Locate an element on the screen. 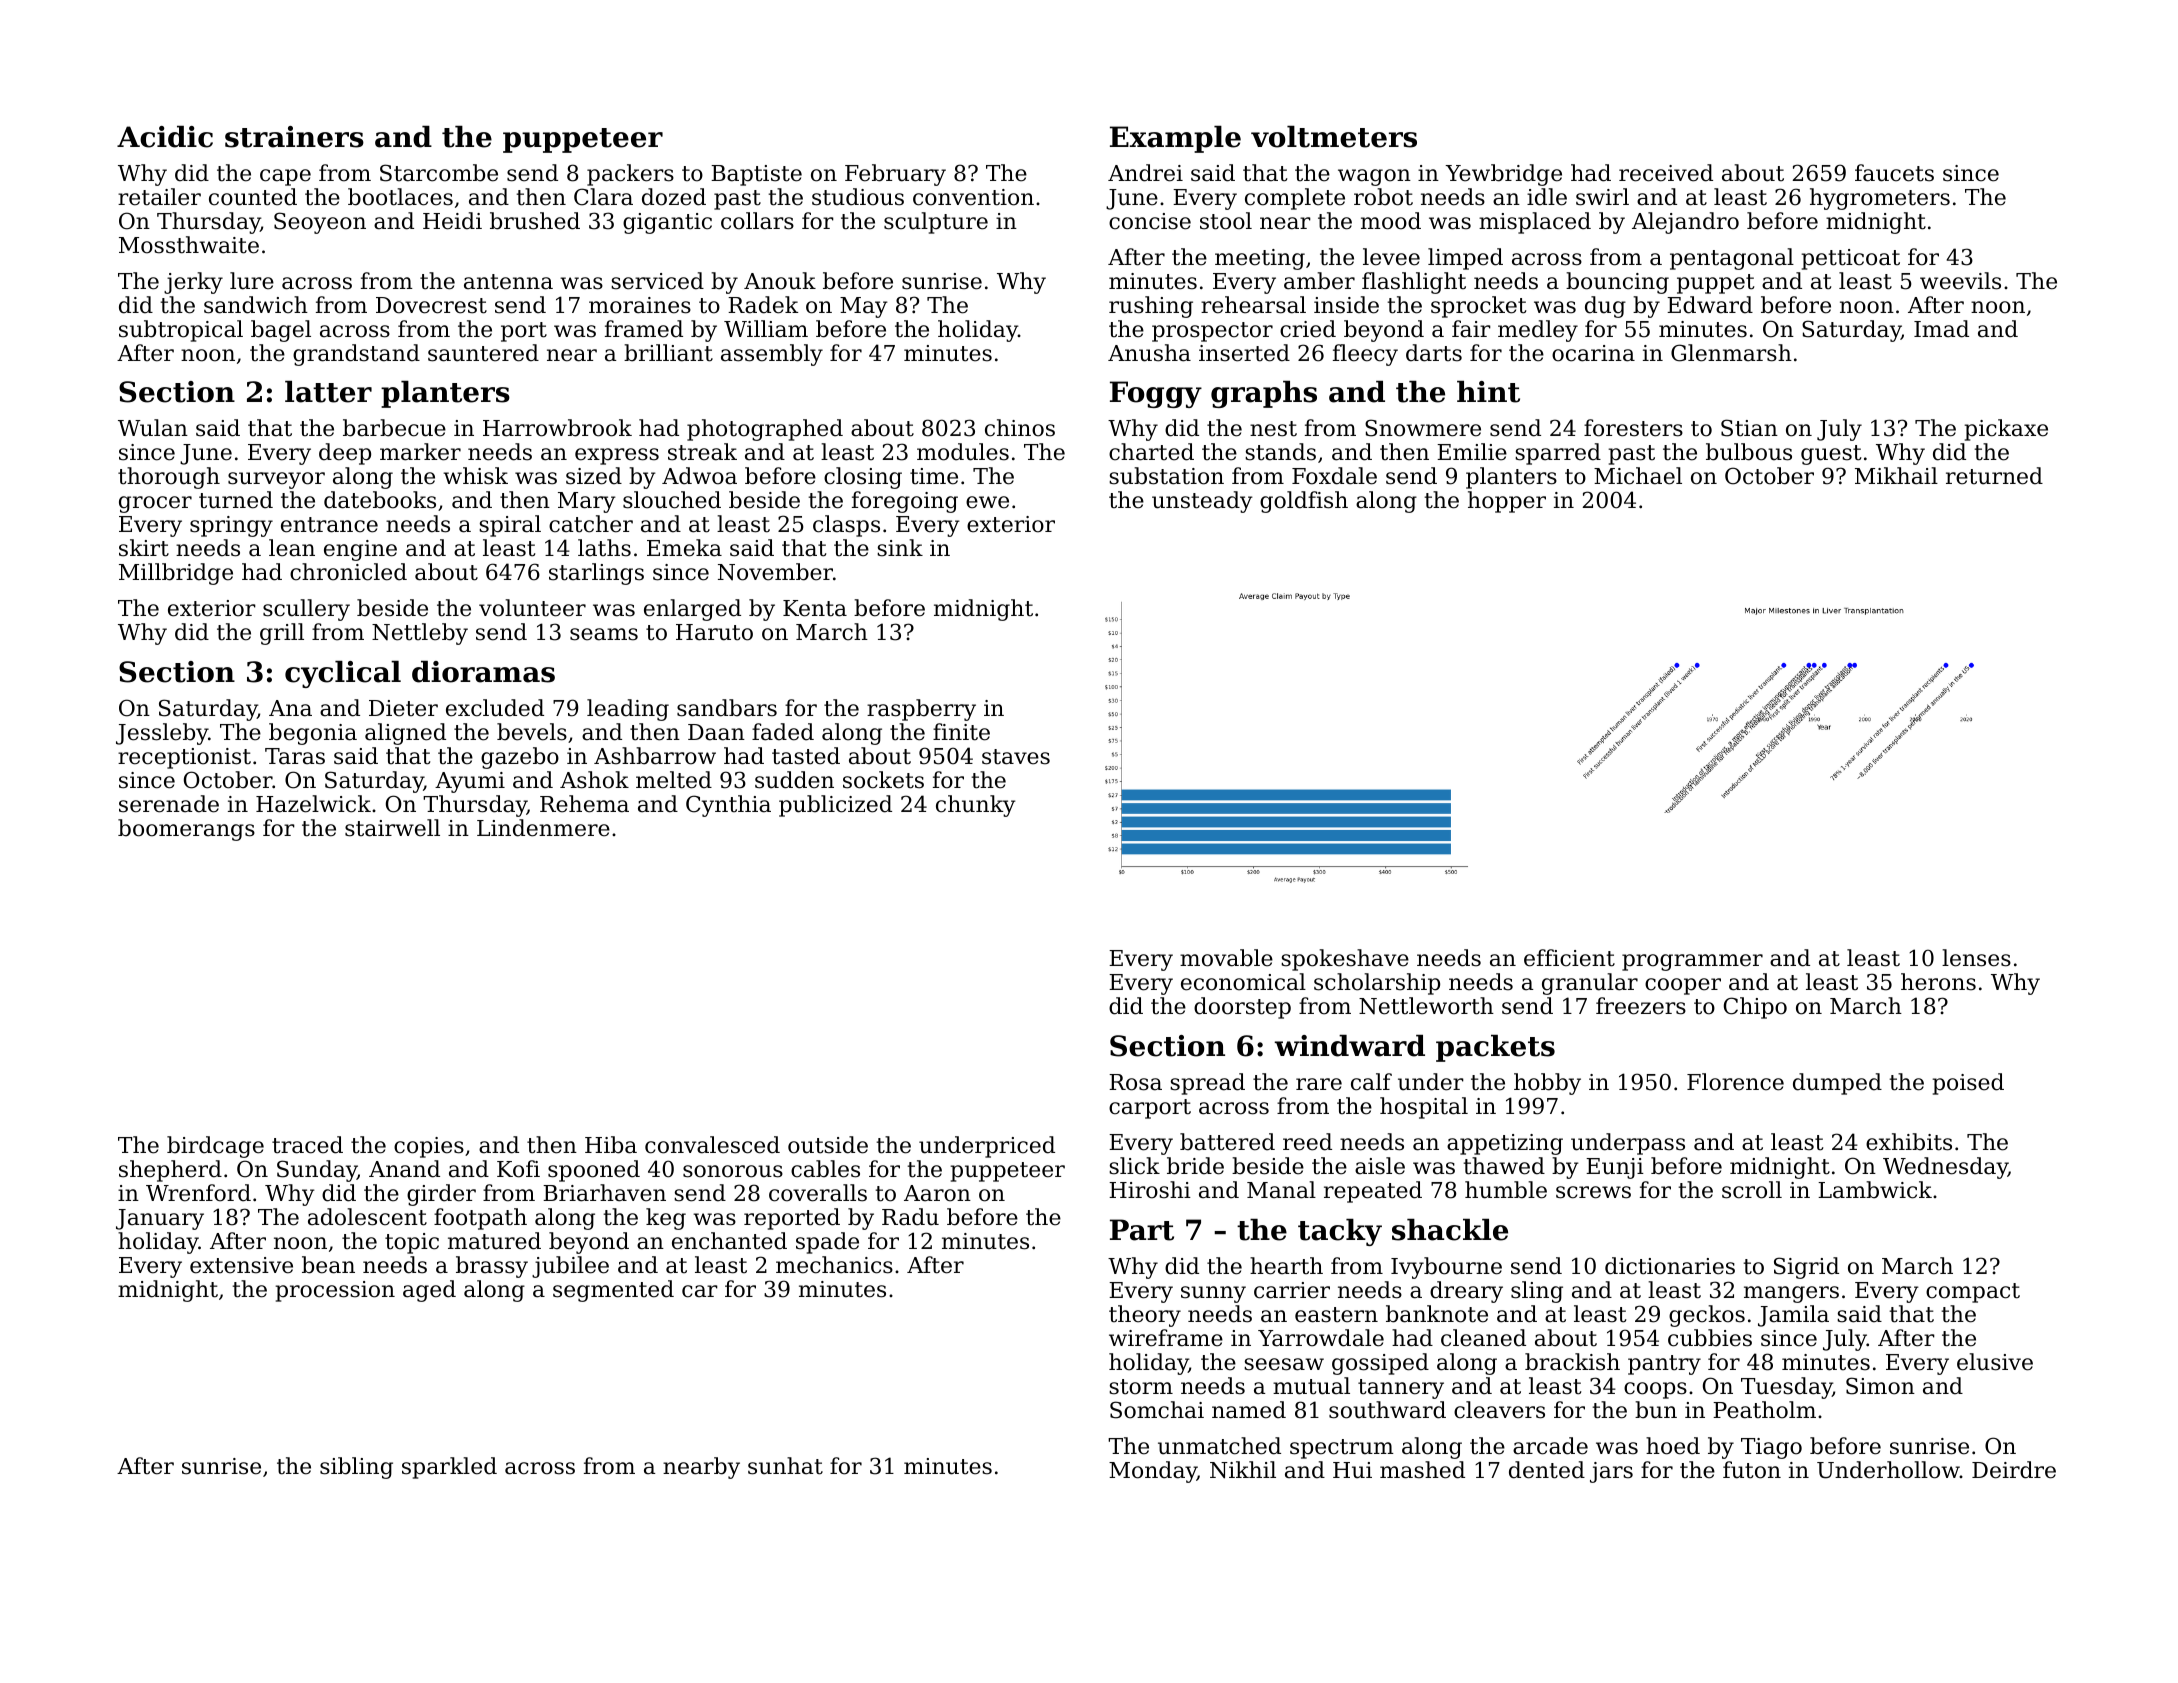 Image resolution: width=2178 pixels, height=1683 pixels. hopper is located at coordinates (1507, 502).
